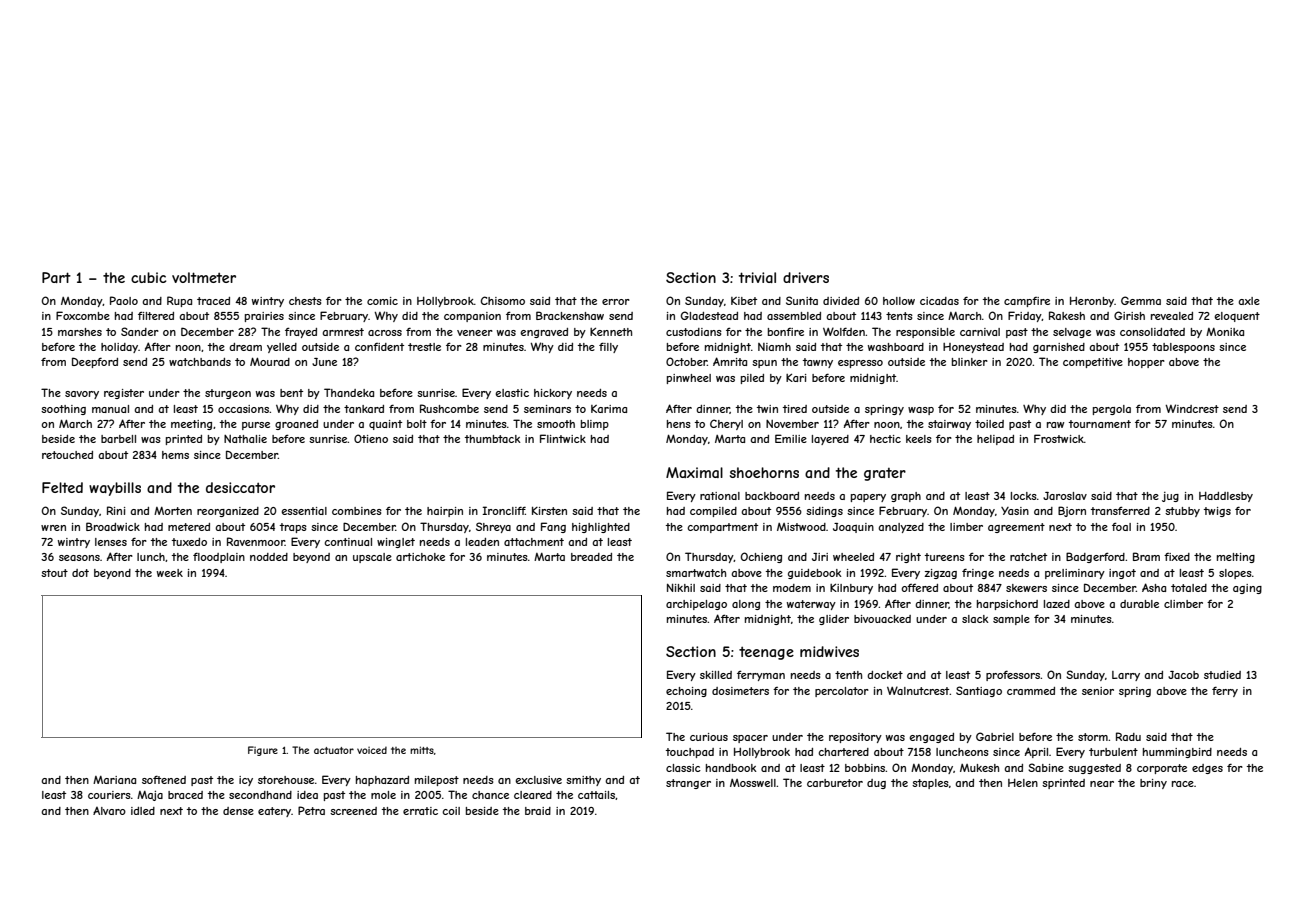 The width and height of the image is (1308, 924). I want to click on Kirsten, so click(549, 511).
